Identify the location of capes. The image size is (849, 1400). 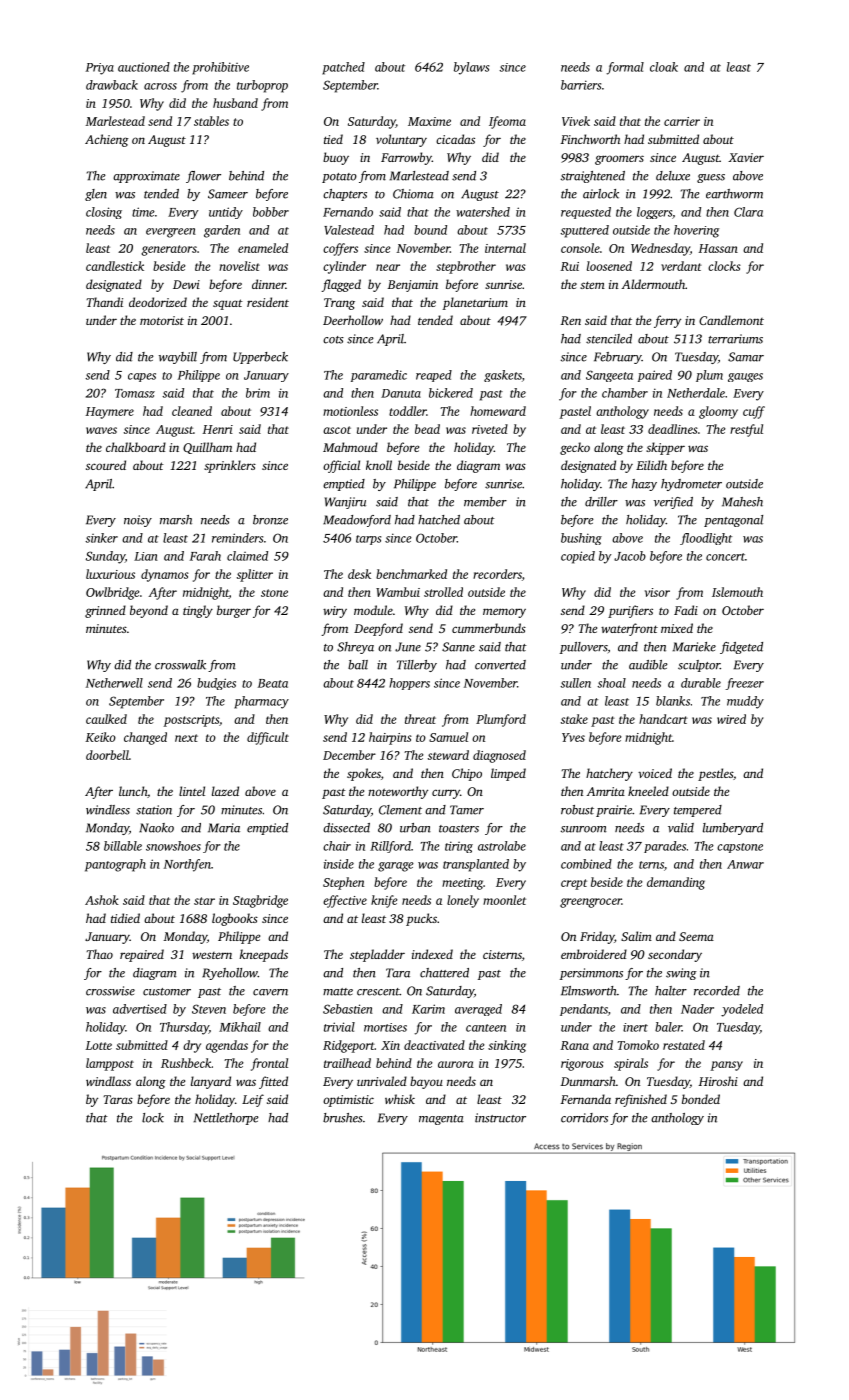
(142, 377).
